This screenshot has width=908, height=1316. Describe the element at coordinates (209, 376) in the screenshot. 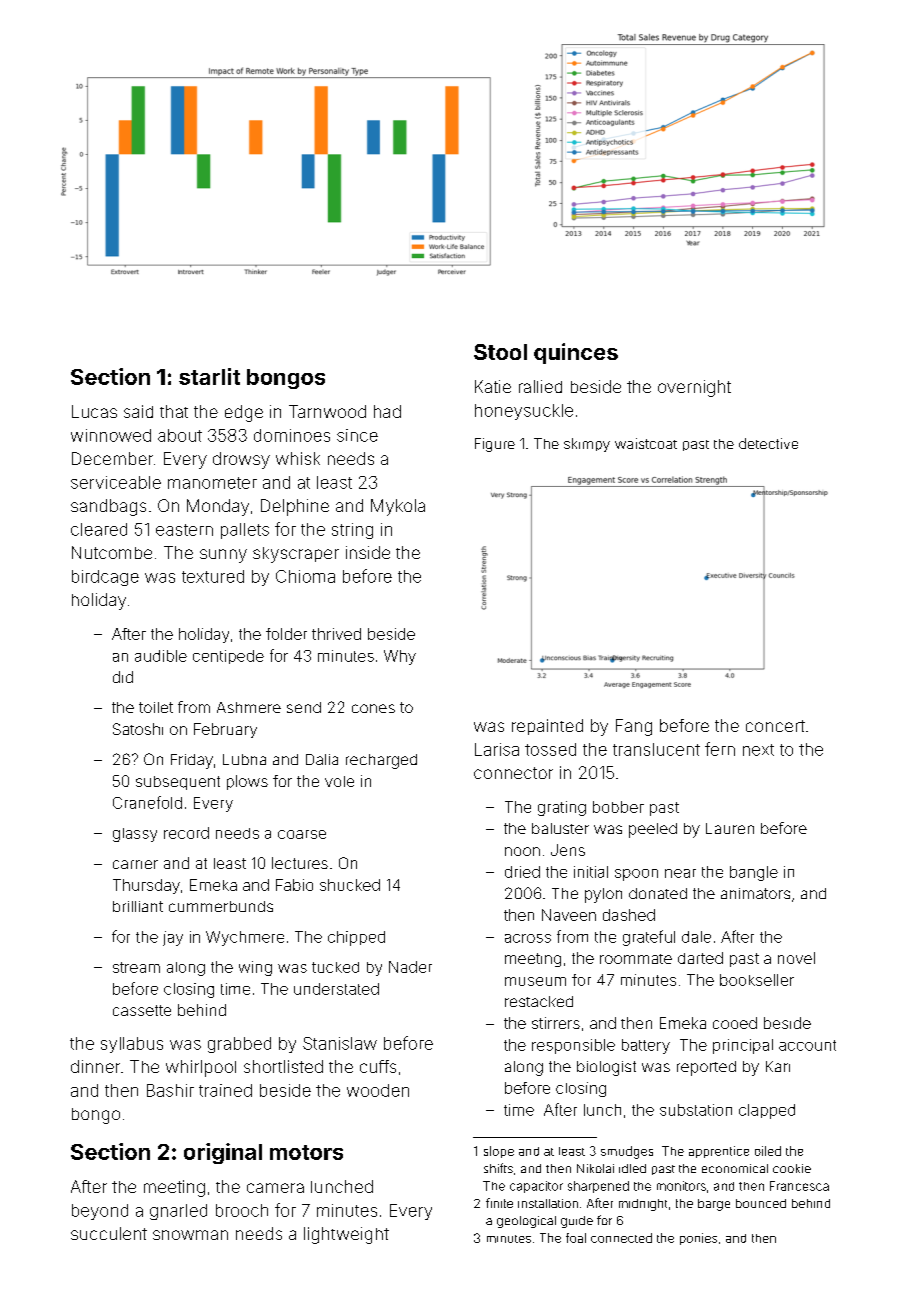

I see `starlit` at that location.
